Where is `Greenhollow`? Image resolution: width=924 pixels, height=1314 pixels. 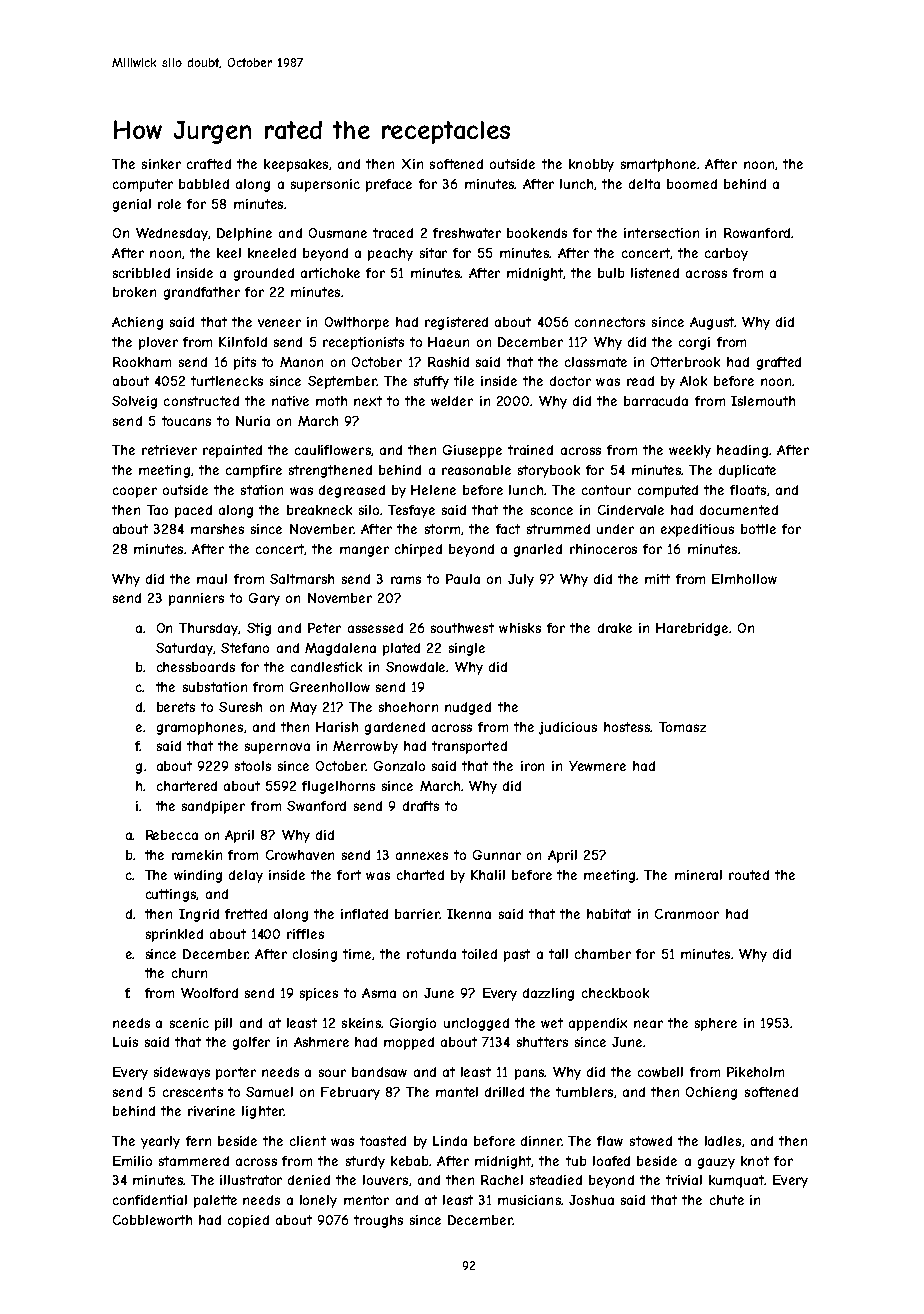
Greenhollow is located at coordinates (330, 687).
